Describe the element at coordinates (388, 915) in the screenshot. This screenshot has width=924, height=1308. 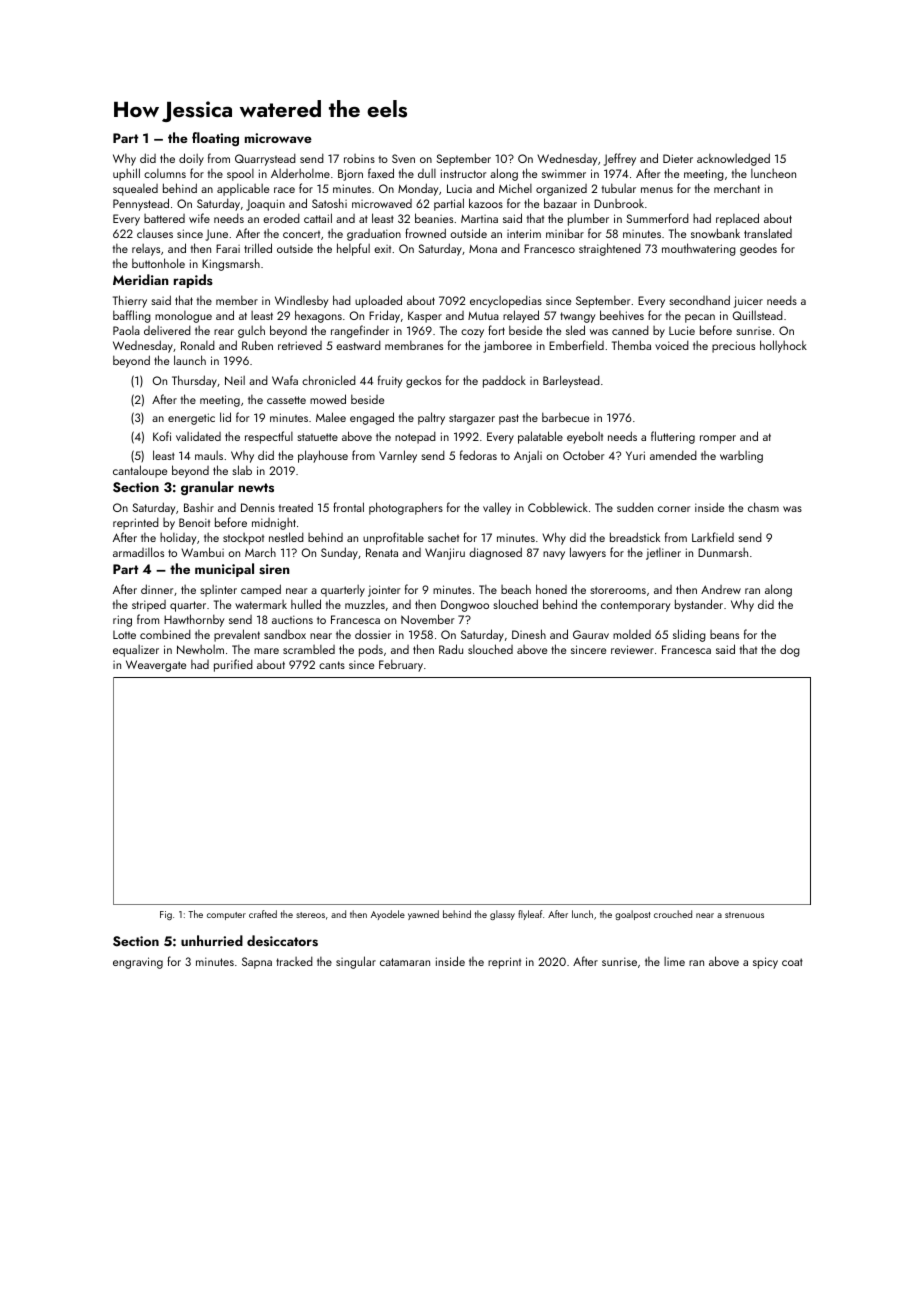
I see `Ayodele` at that location.
